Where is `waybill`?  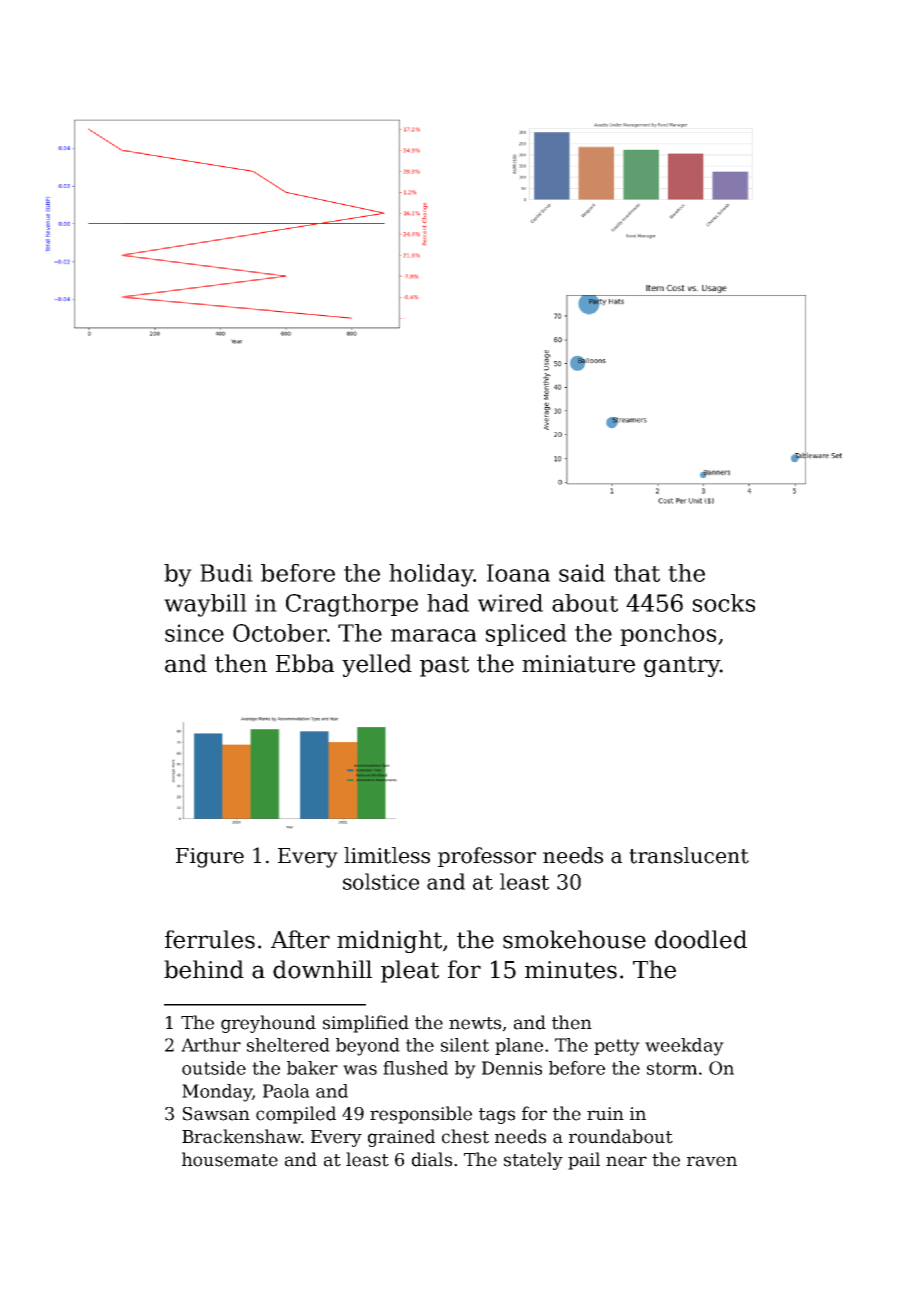 waybill is located at coordinates (205, 605).
